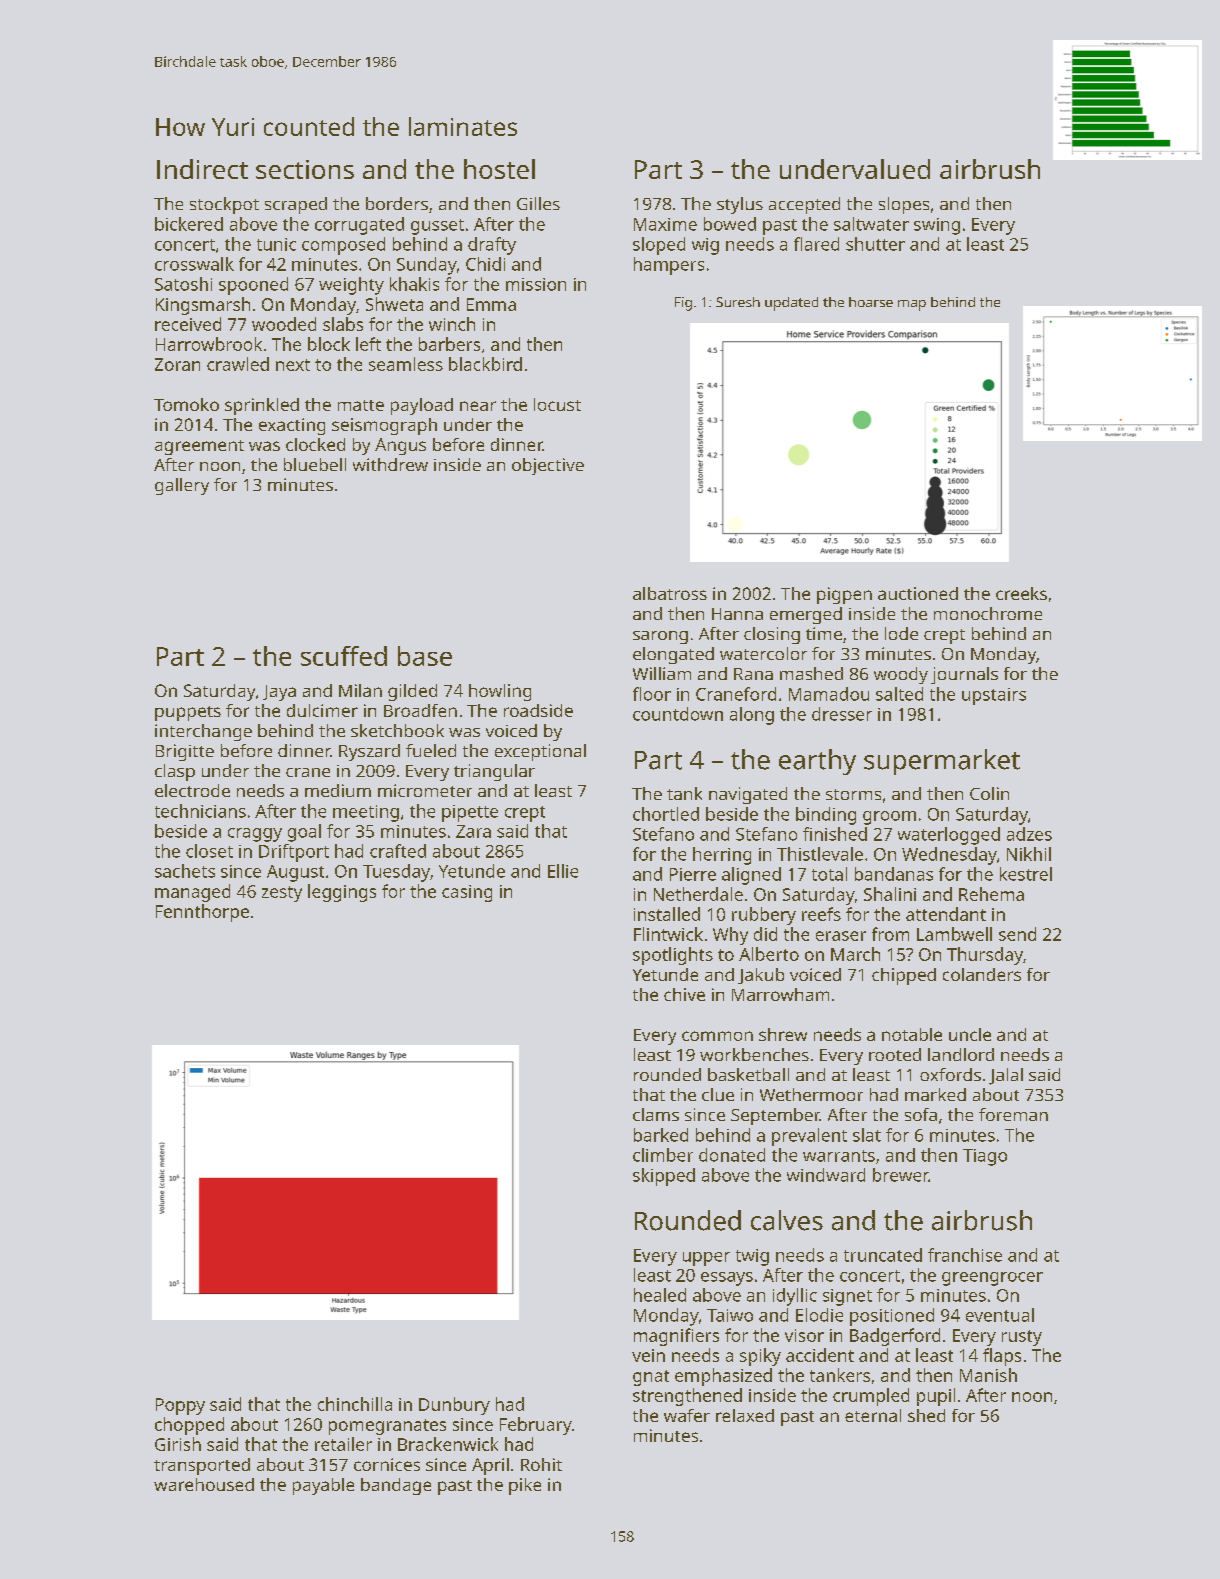  Describe the element at coordinates (492, 246) in the page. I see `drafty` at that location.
